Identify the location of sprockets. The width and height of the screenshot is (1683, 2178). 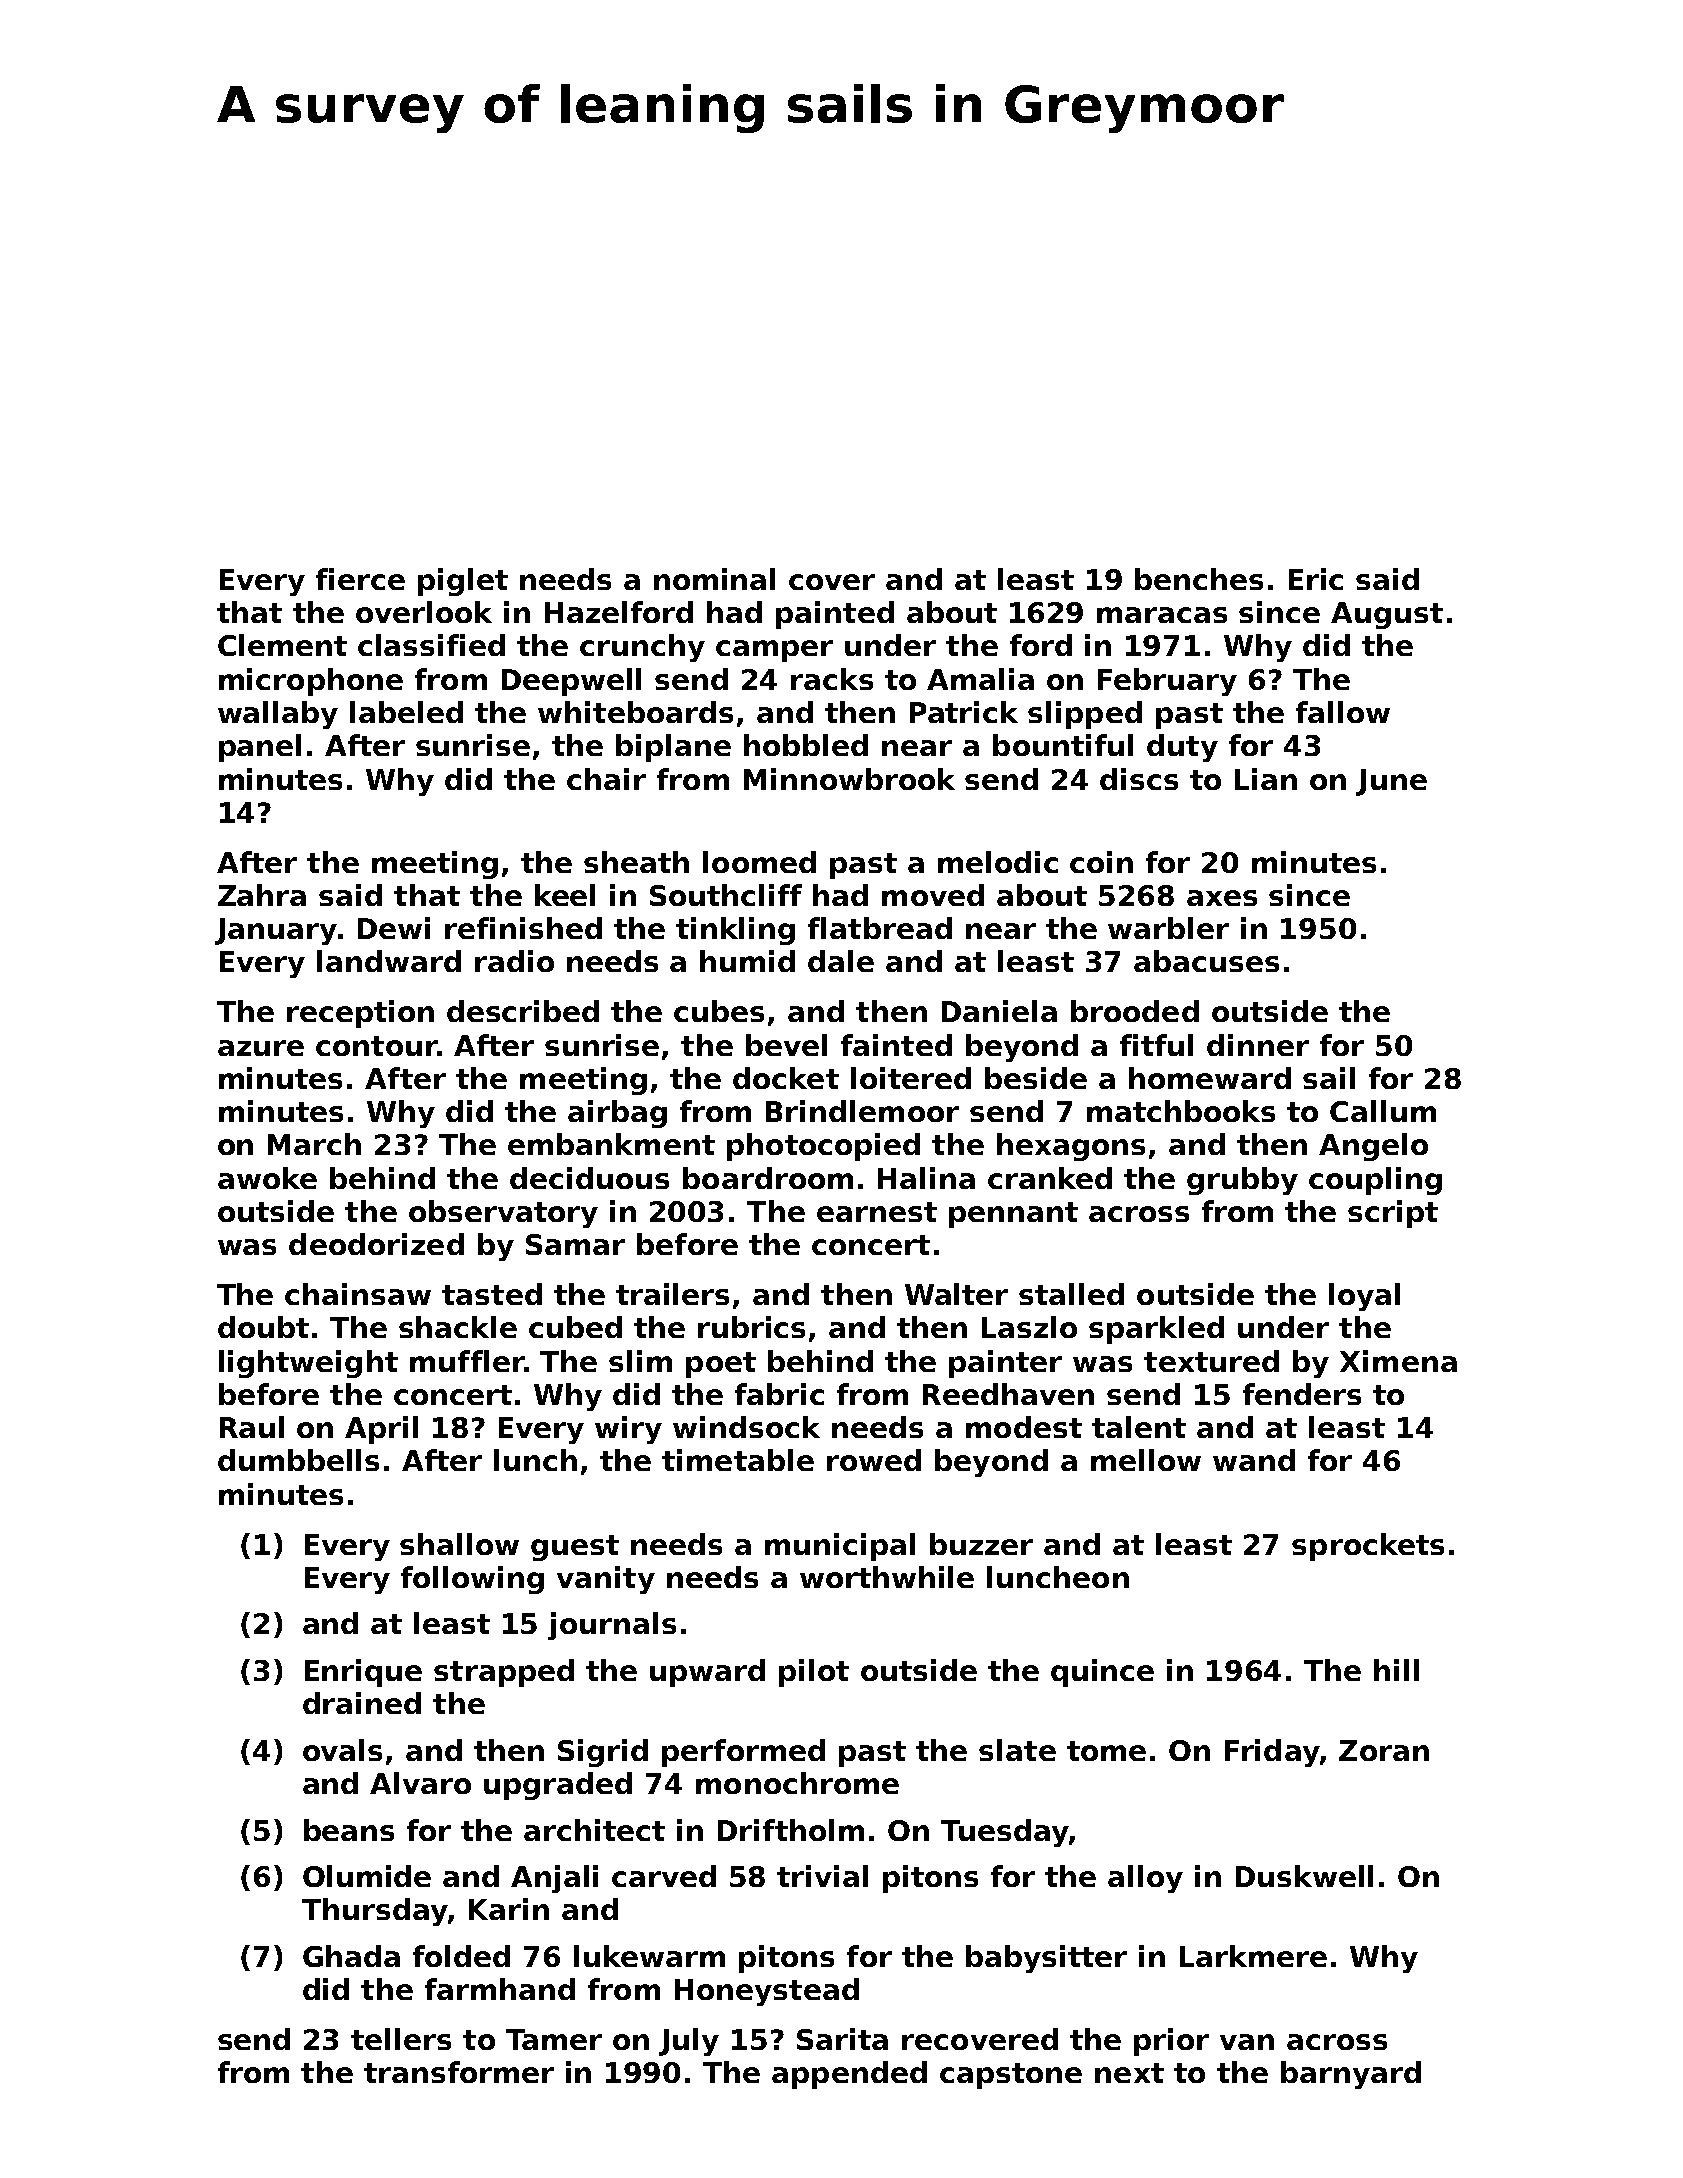
(1368, 1547).
